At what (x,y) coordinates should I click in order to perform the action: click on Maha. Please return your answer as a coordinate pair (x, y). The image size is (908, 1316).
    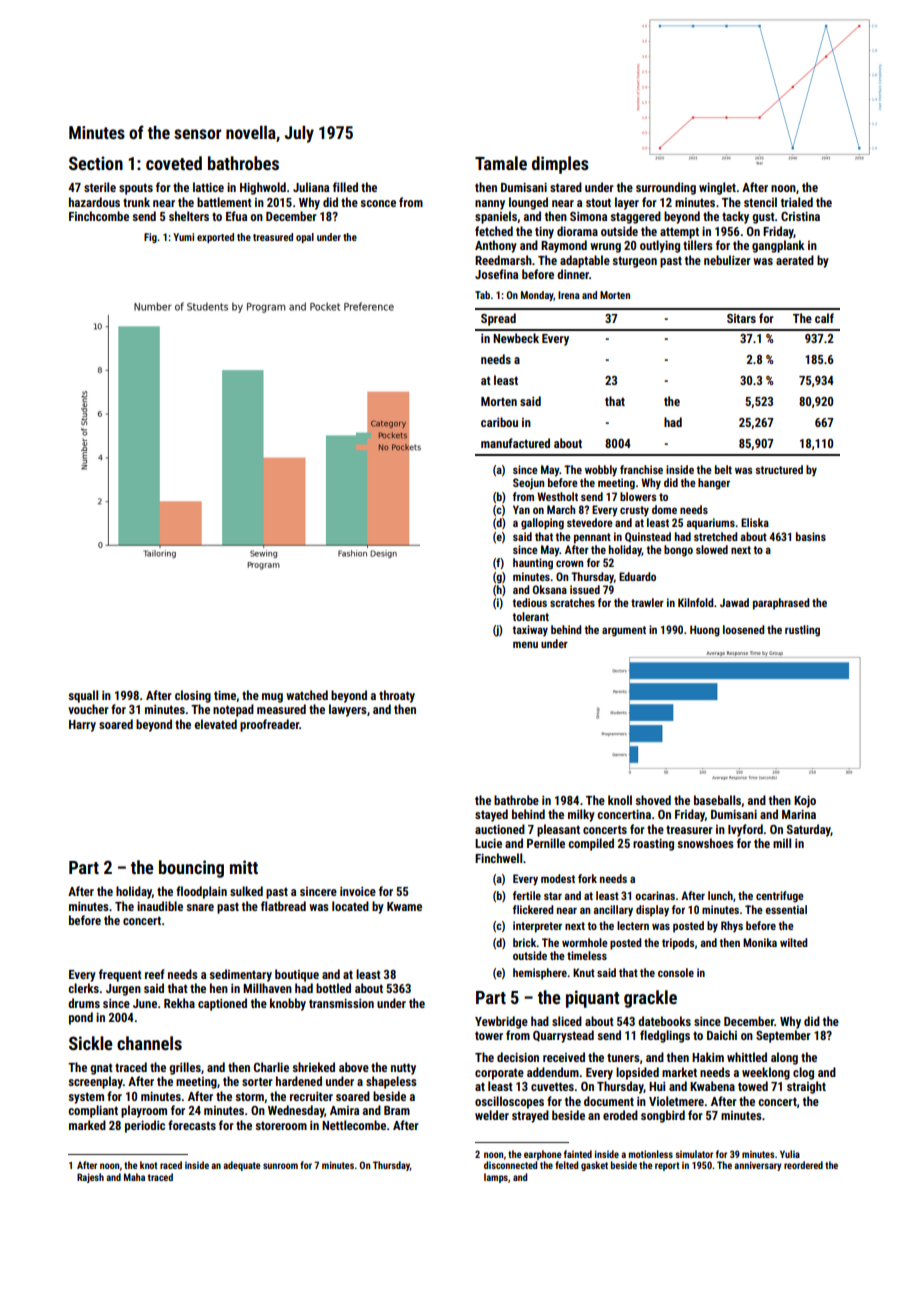
    Looking at the image, I should click on (134, 1177).
